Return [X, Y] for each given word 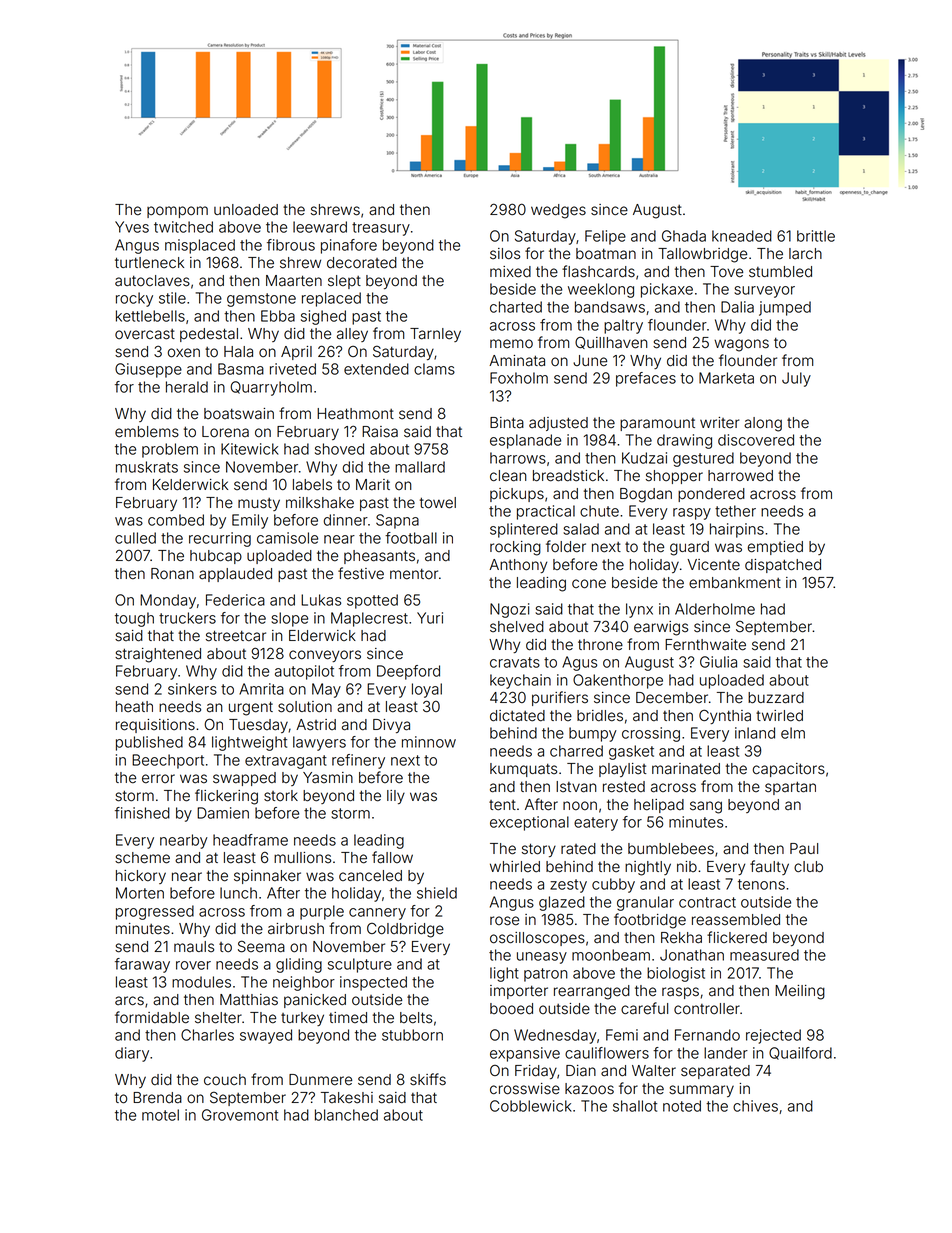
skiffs [428, 1079]
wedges [558, 211]
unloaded [246, 210]
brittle [816, 236]
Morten [140, 893]
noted [682, 1106]
